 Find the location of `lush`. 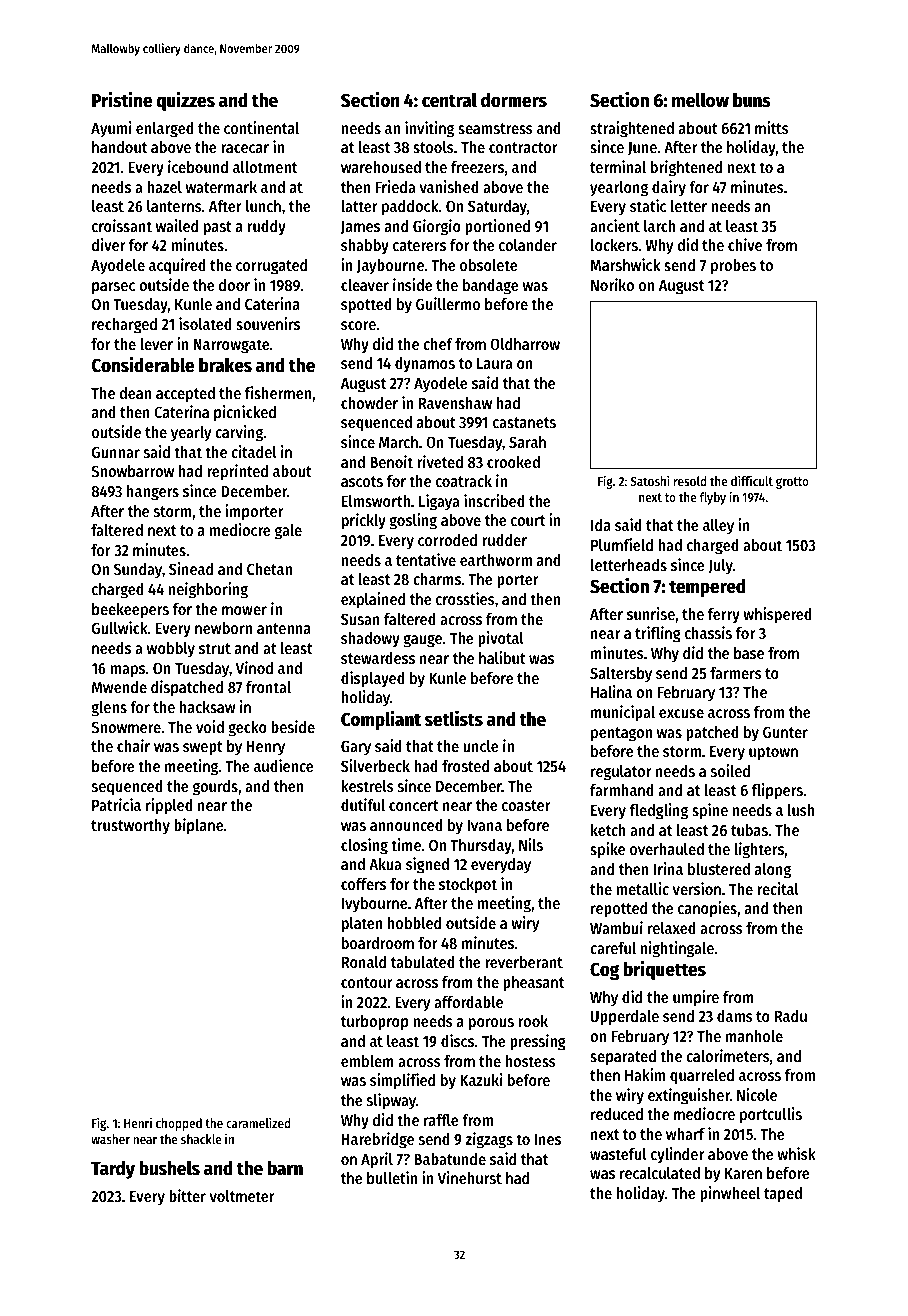

lush is located at coordinates (801, 810).
